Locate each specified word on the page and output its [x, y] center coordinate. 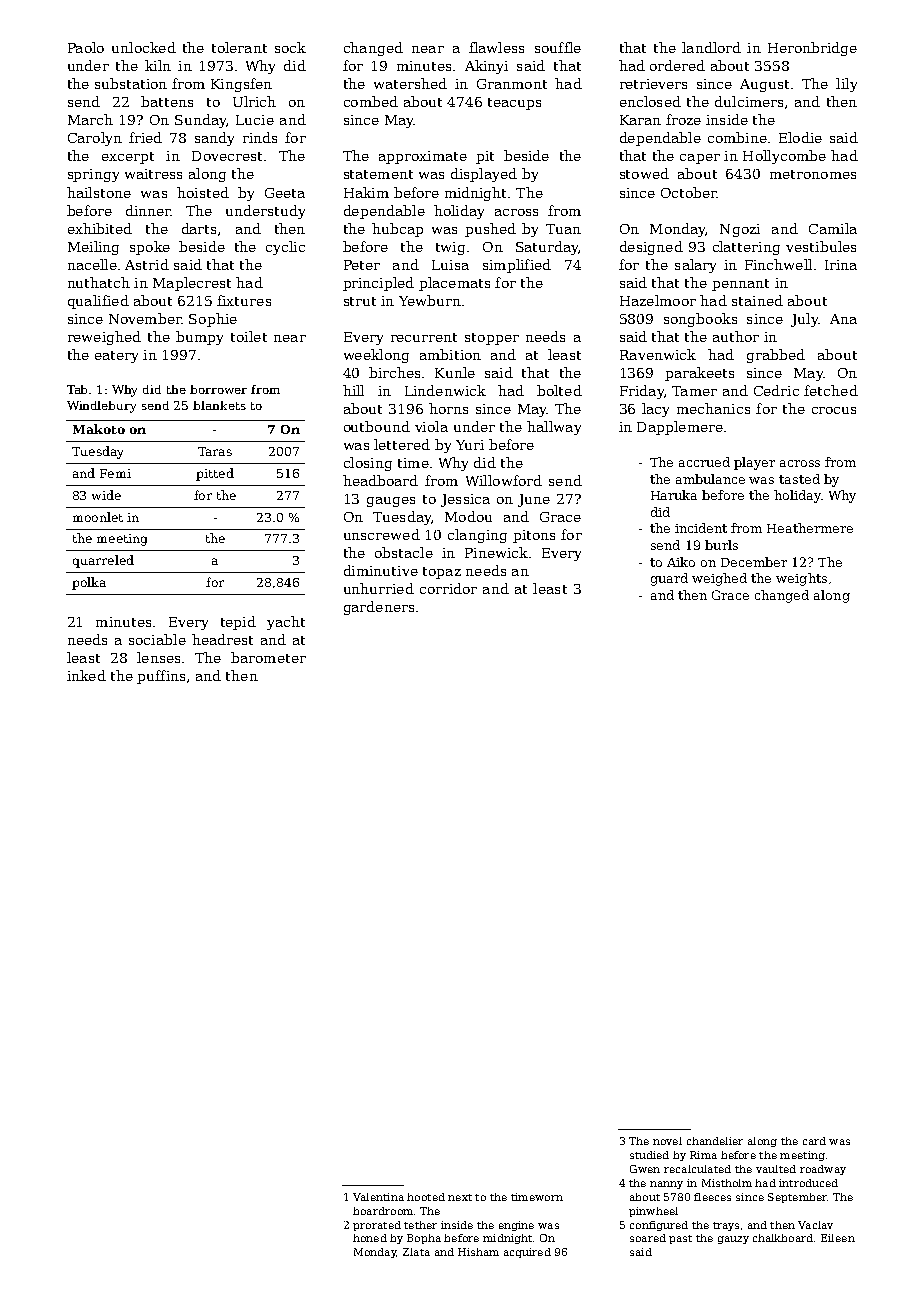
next [460, 1197]
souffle [558, 47]
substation [131, 83]
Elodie [800, 137]
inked [86, 675]
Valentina [378, 1197]
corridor [448, 588]
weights [801, 579]
